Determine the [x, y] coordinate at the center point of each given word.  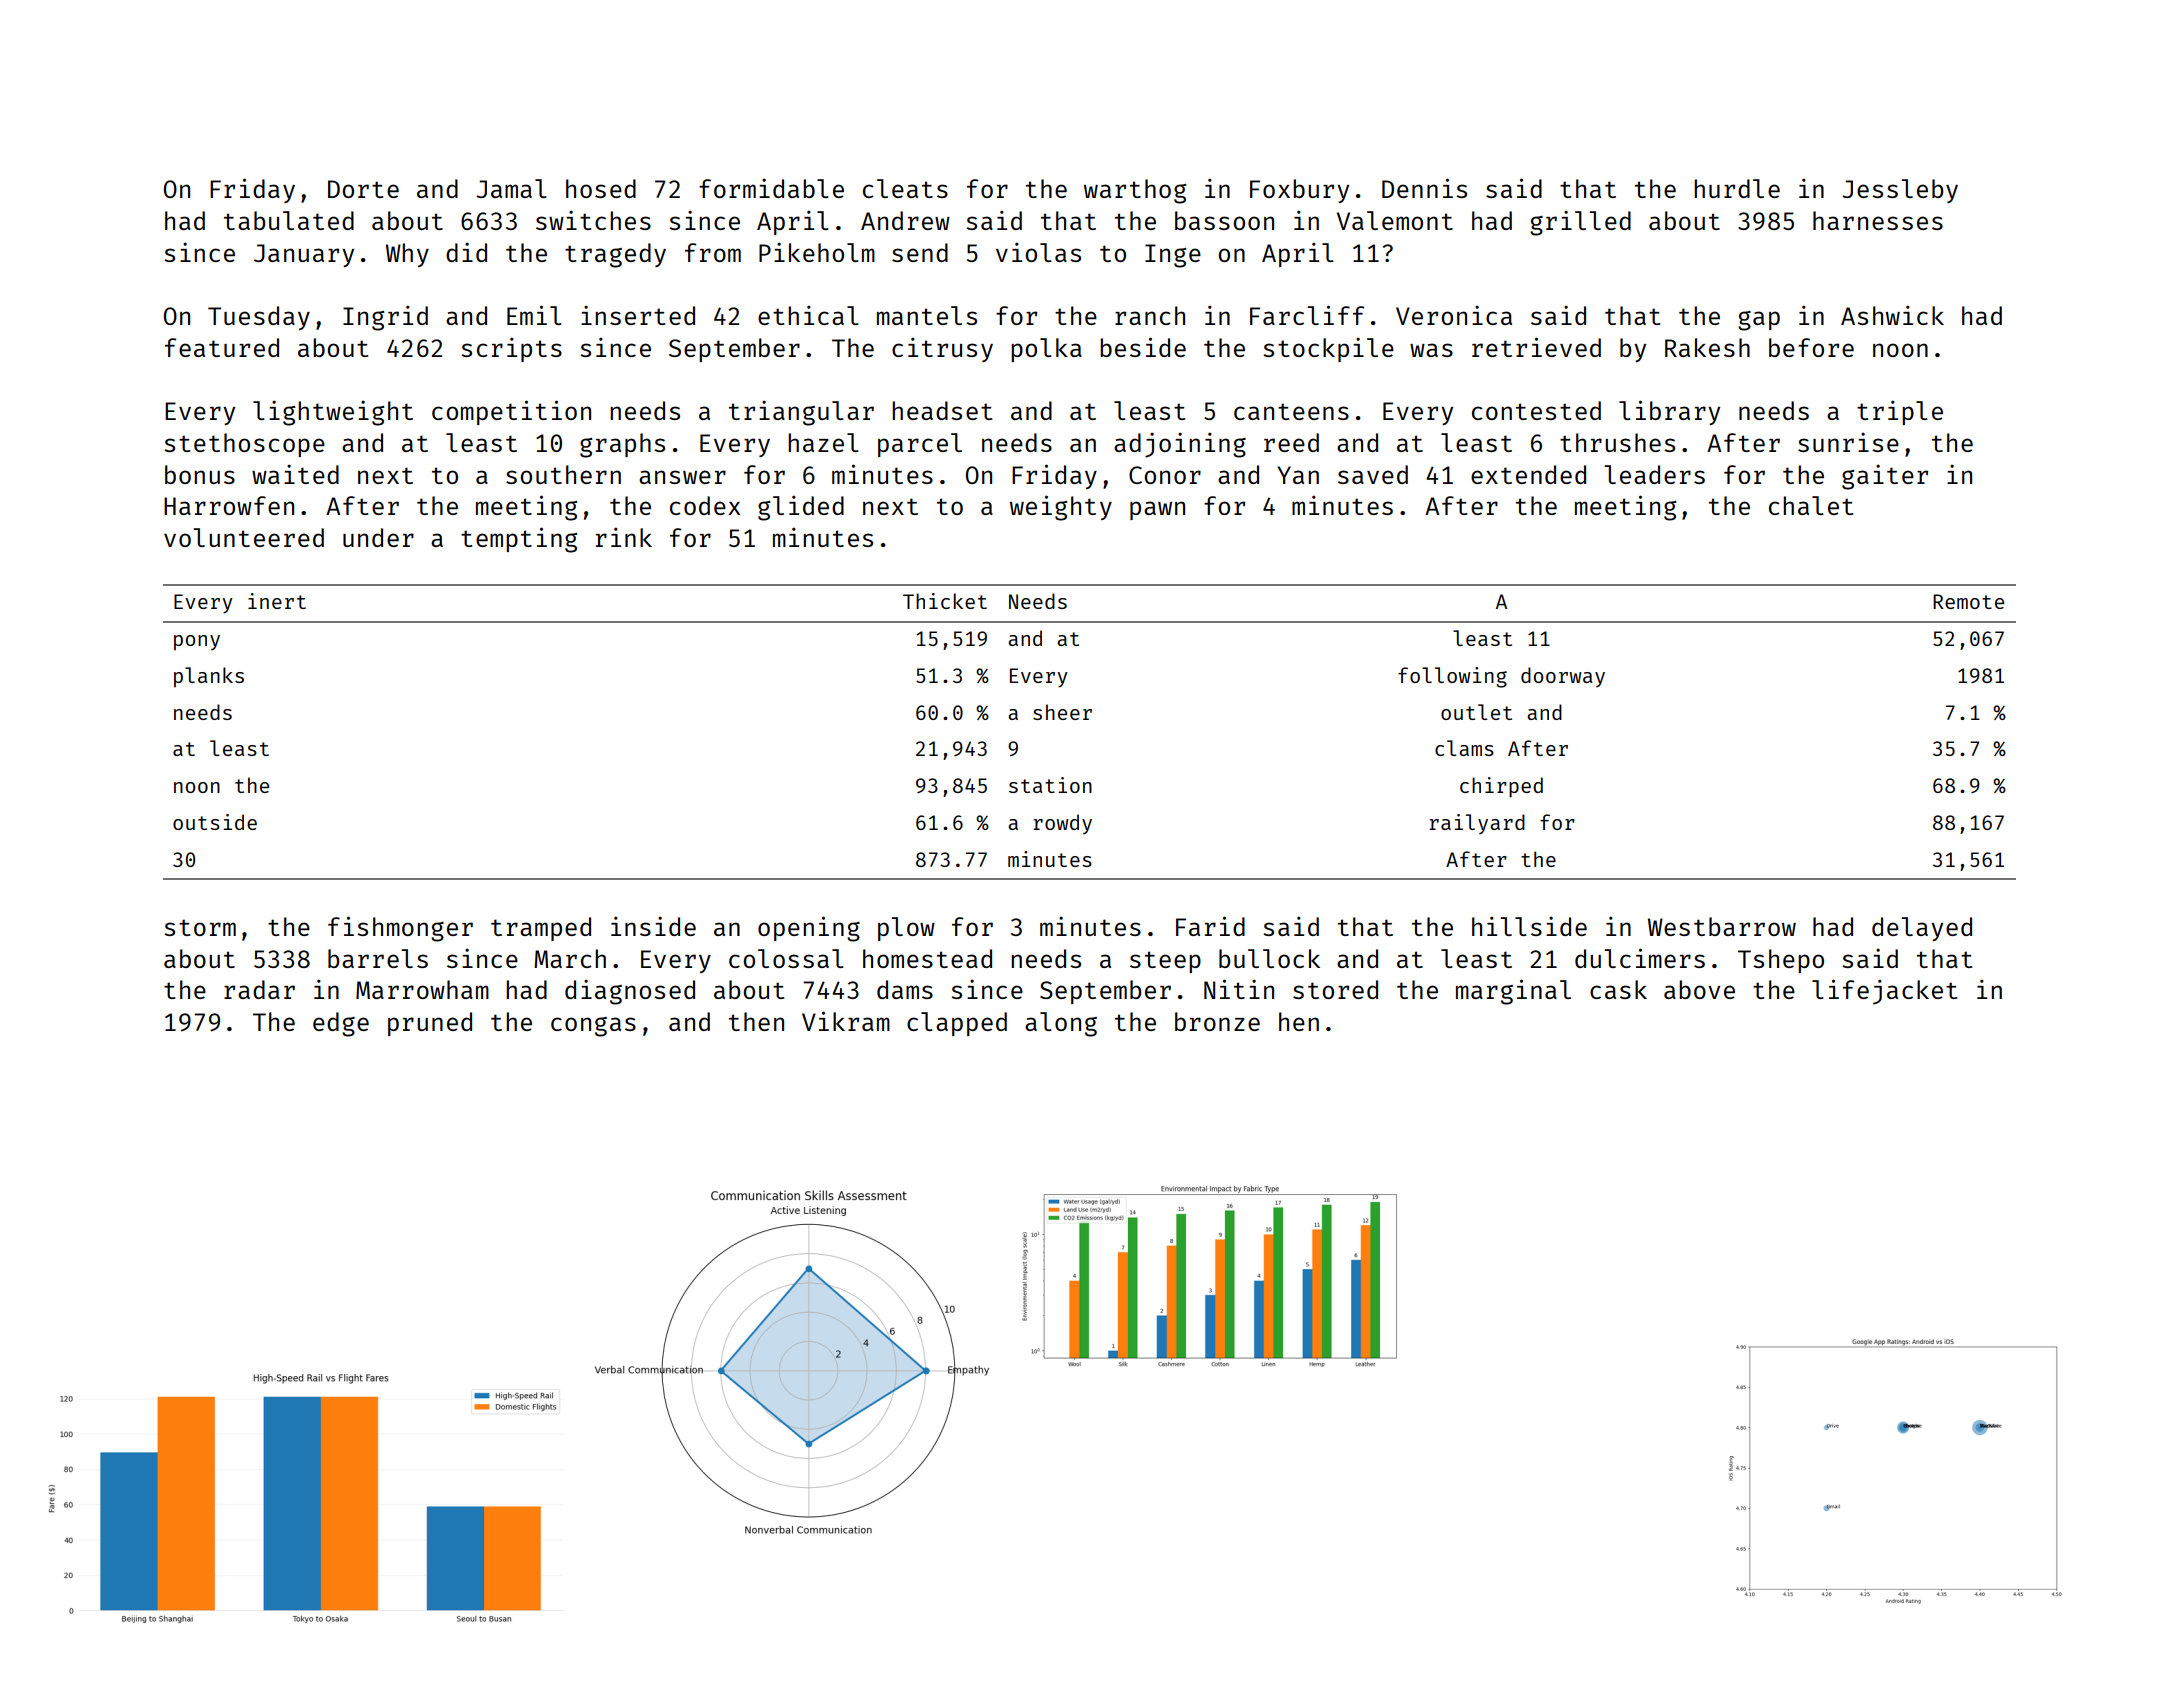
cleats [905, 188]
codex [705, 505]
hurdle [1737, 188]
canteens [1291, 411]
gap [1759, 321]
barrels [378, 958]
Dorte [363, 189]
